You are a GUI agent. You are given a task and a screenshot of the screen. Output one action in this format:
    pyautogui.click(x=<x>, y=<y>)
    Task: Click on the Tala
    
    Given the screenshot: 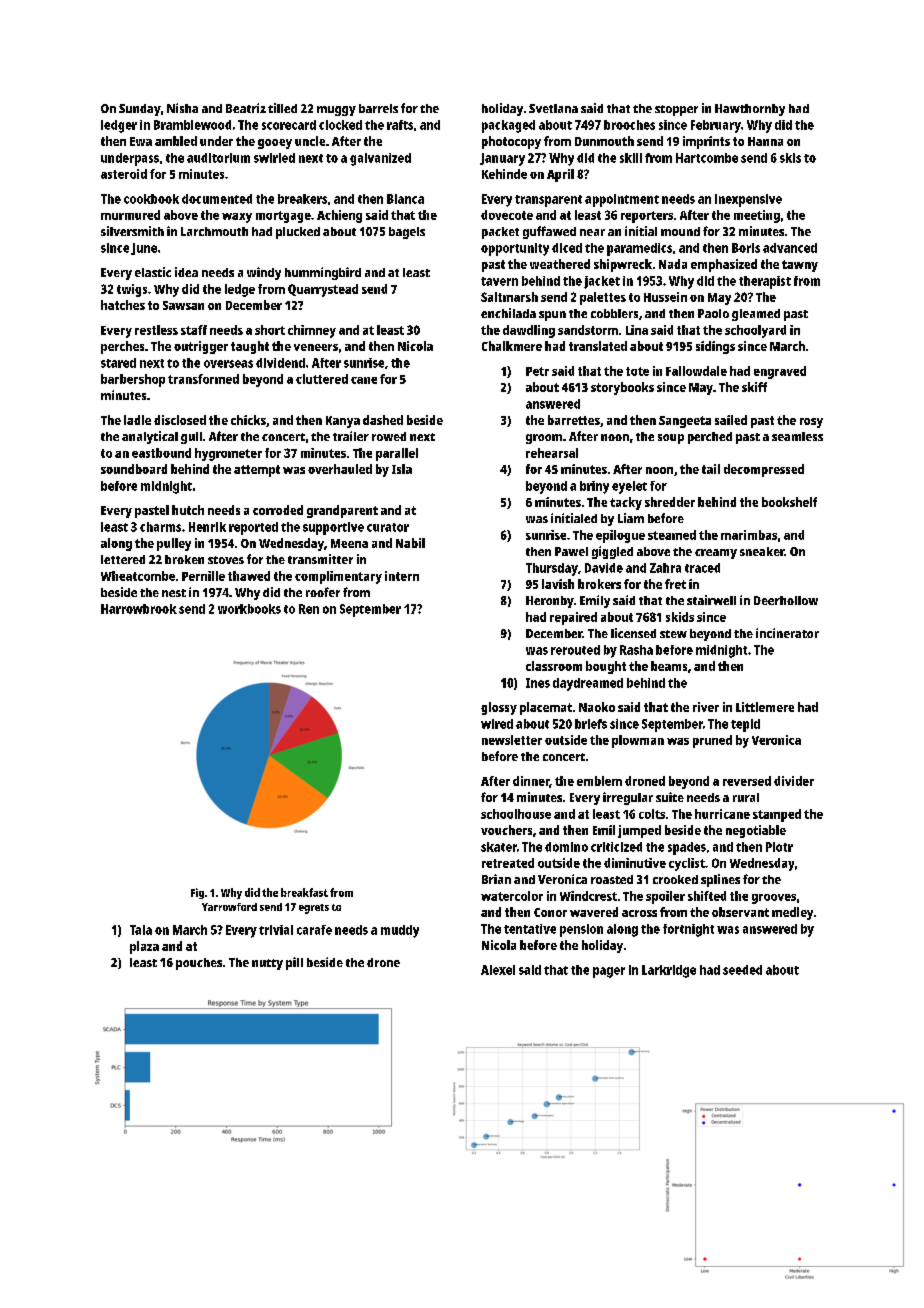 What is the action you would take?
    pyautogui.click(x=141, y=930)
